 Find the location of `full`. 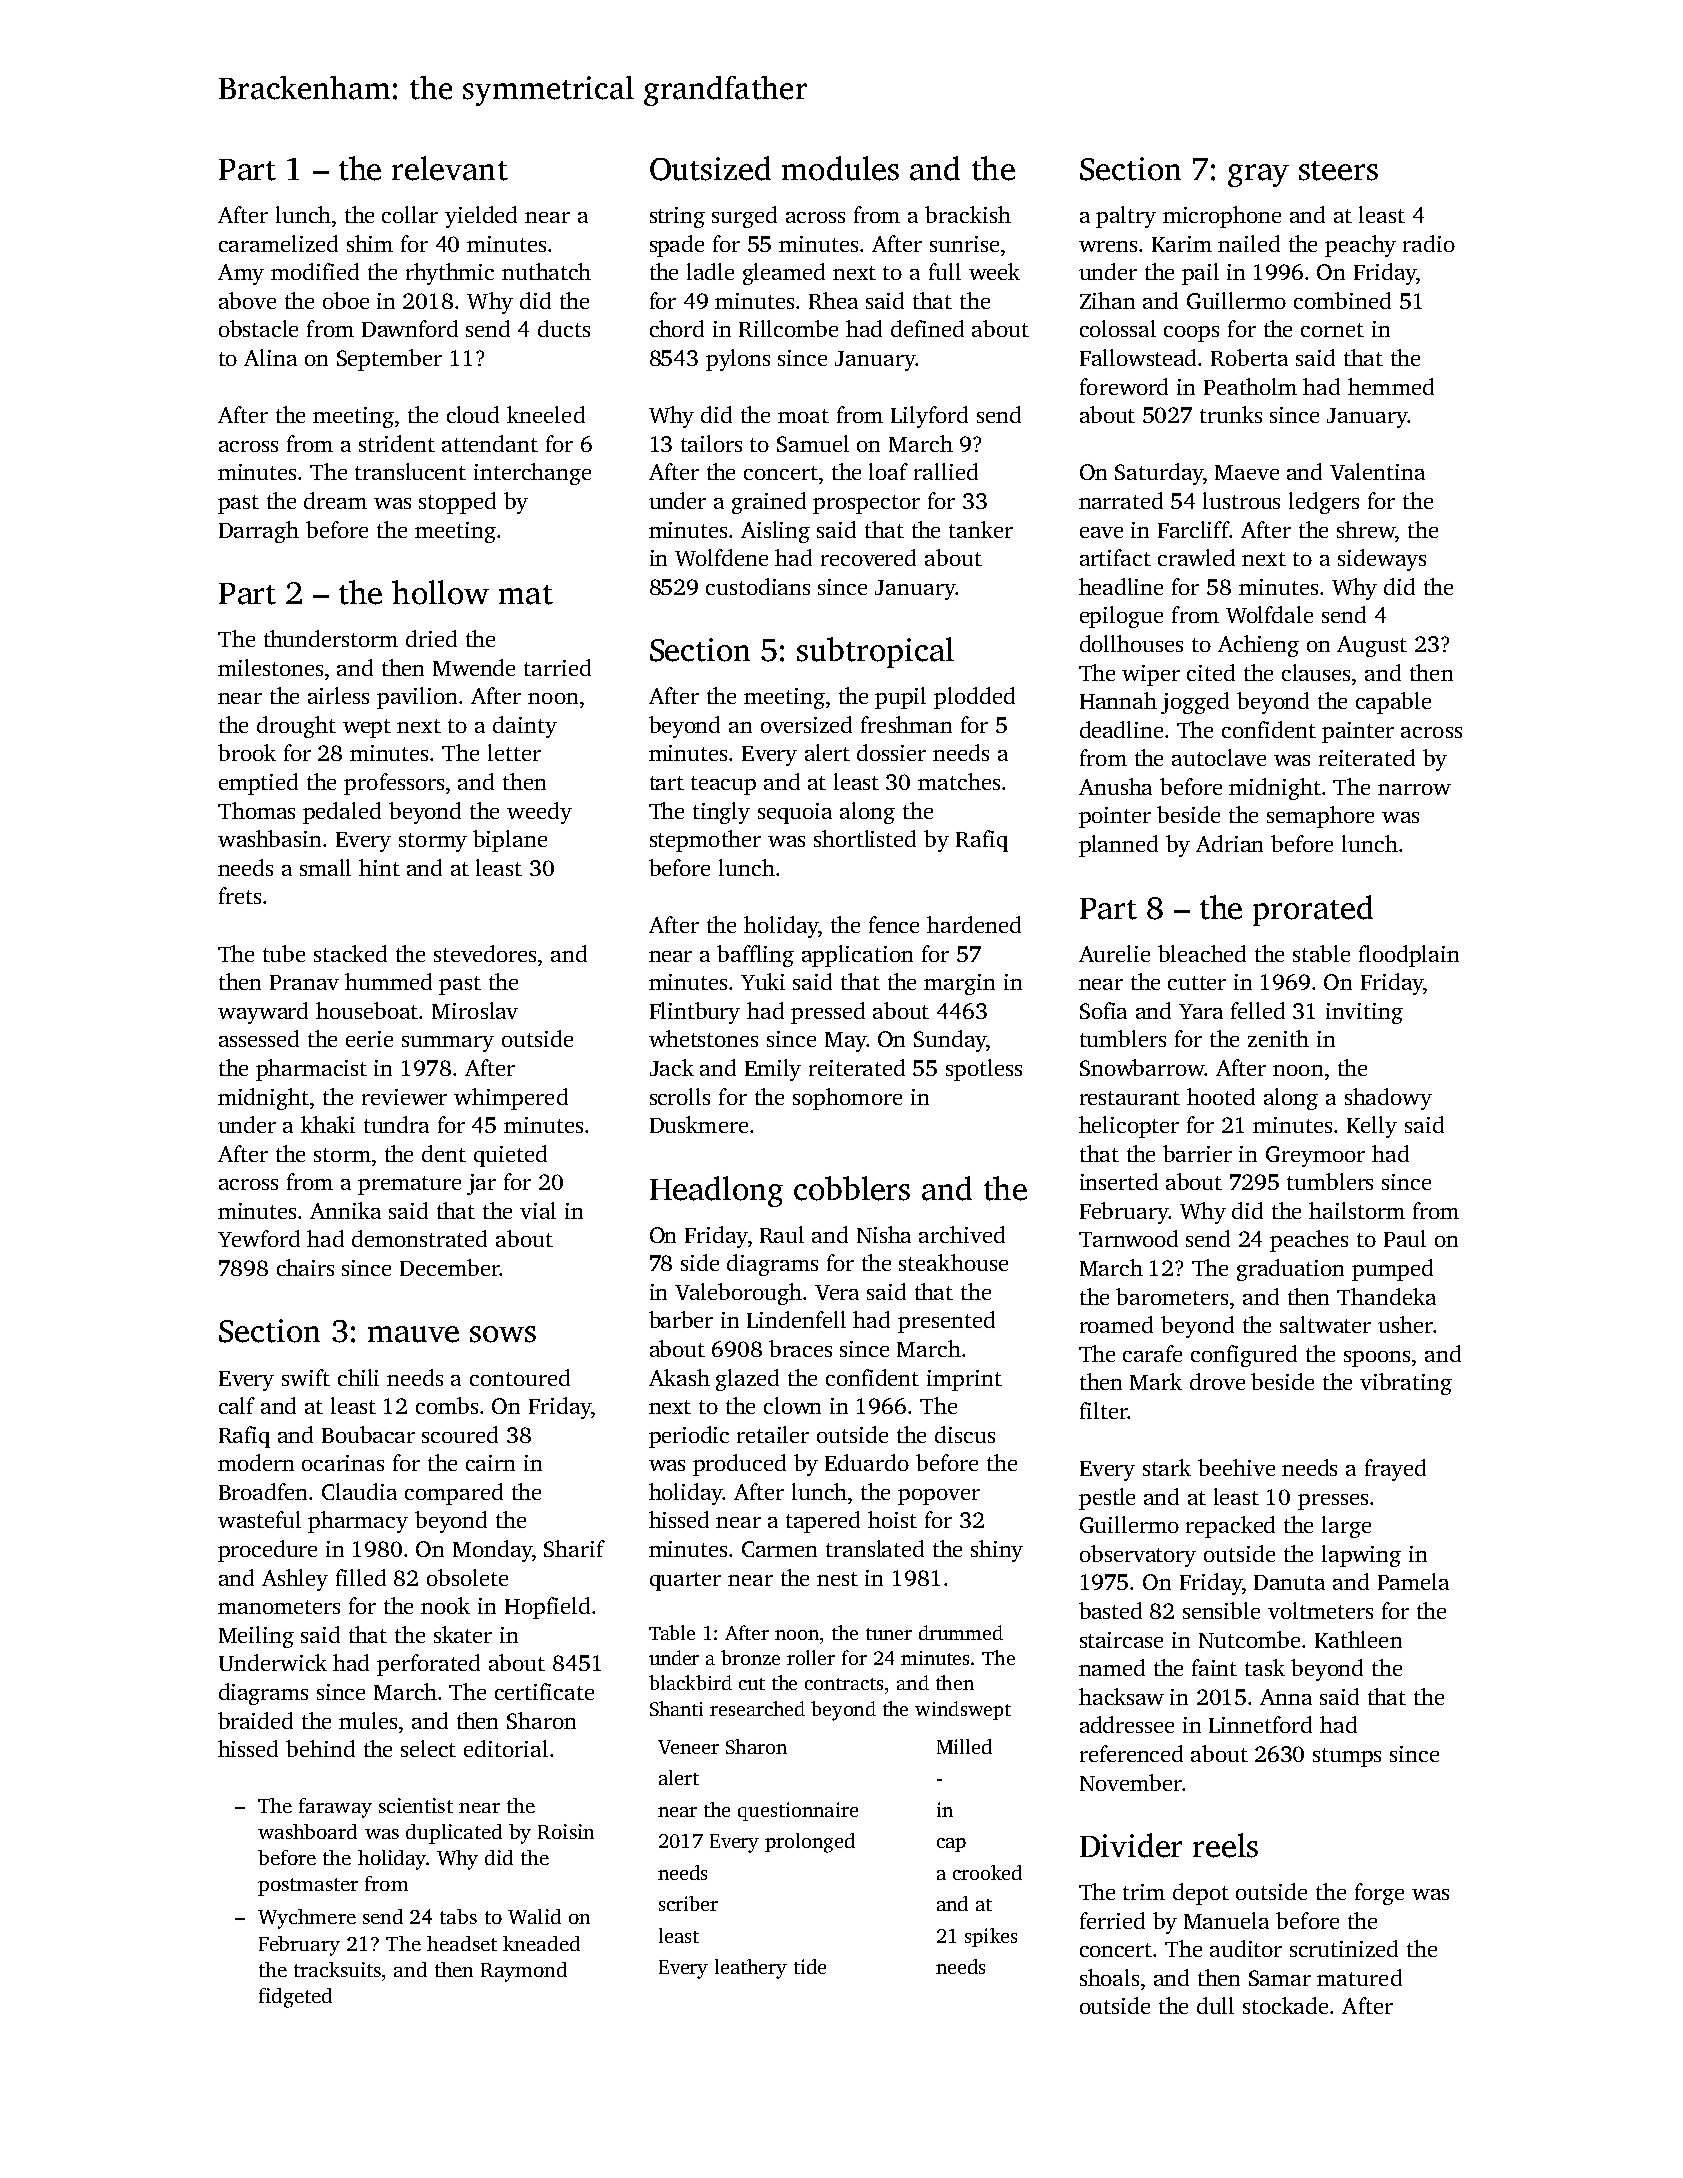

full is located at coordinates (945, 271).
